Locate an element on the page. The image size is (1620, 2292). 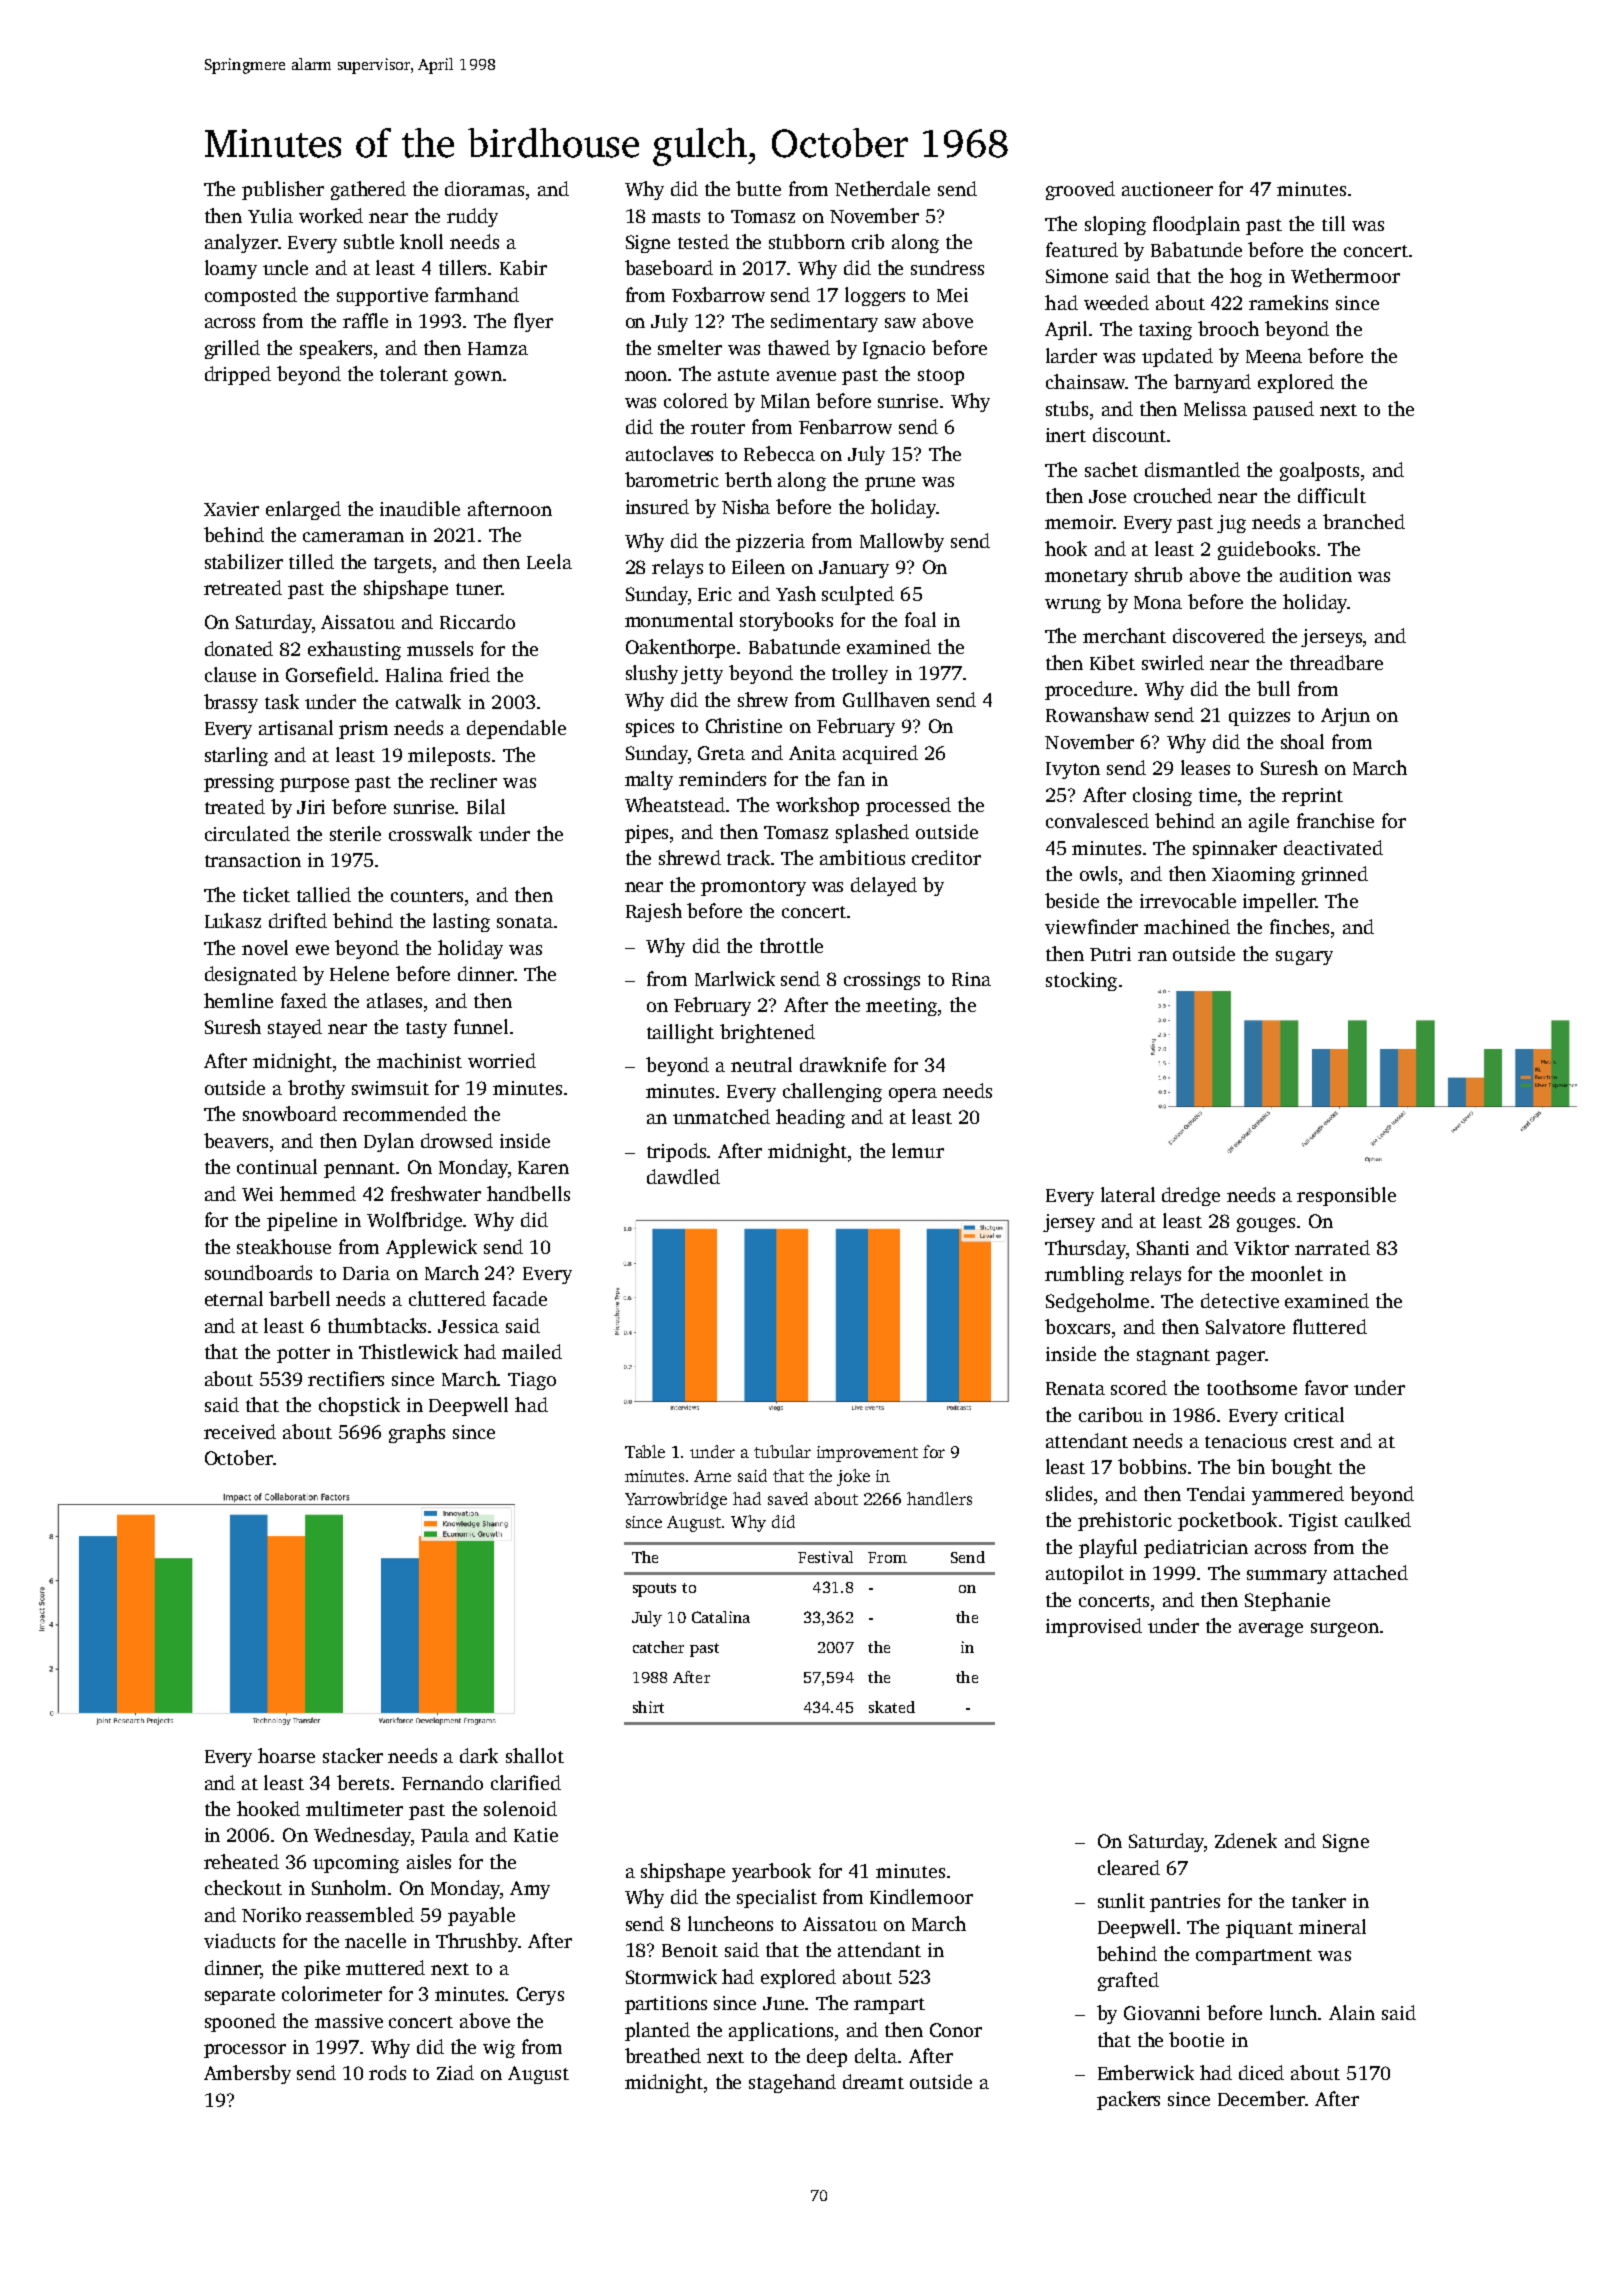
throttle is located at coordinates (791, 945).
